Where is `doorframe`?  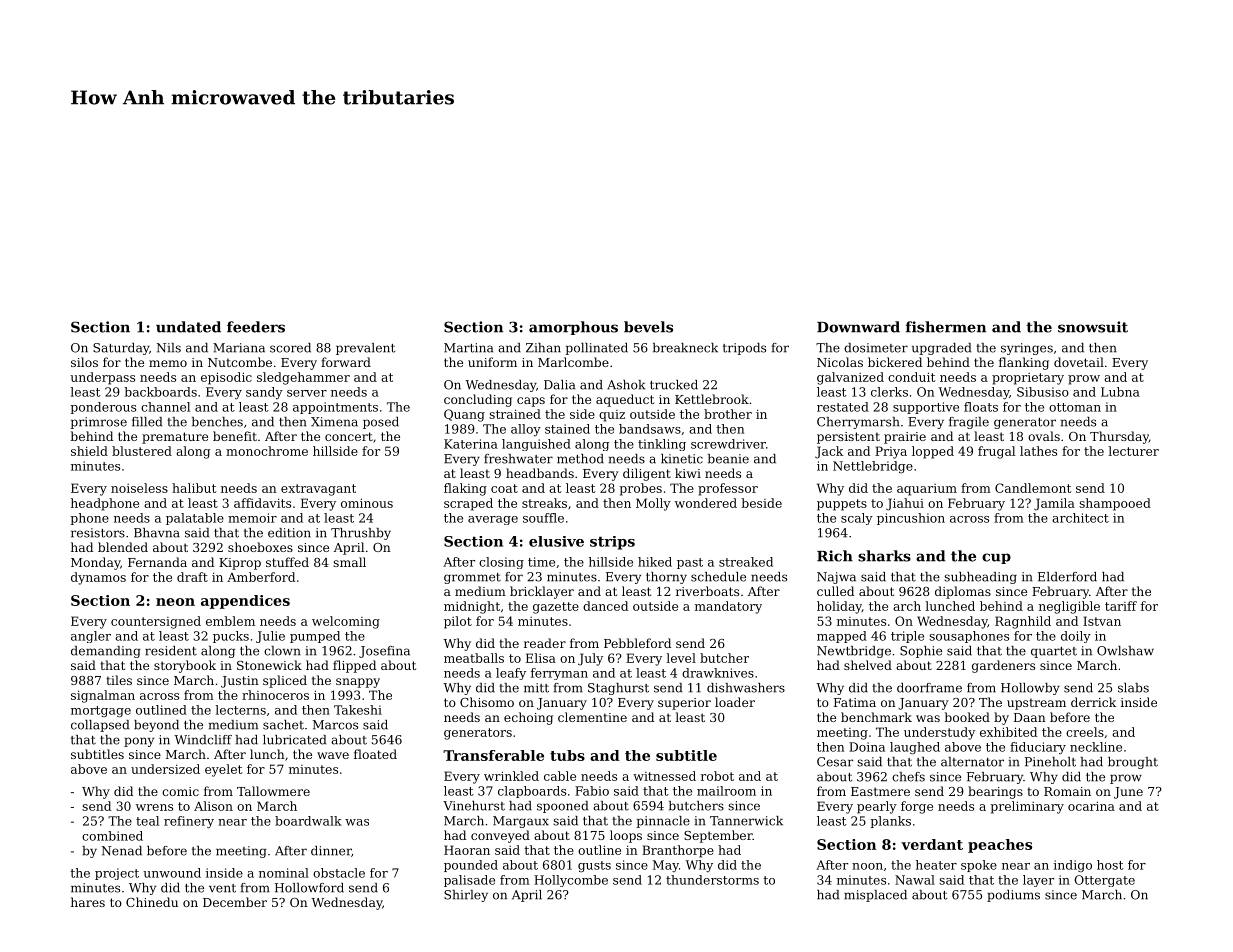
doorframe is located at coordinates (929, 688).
